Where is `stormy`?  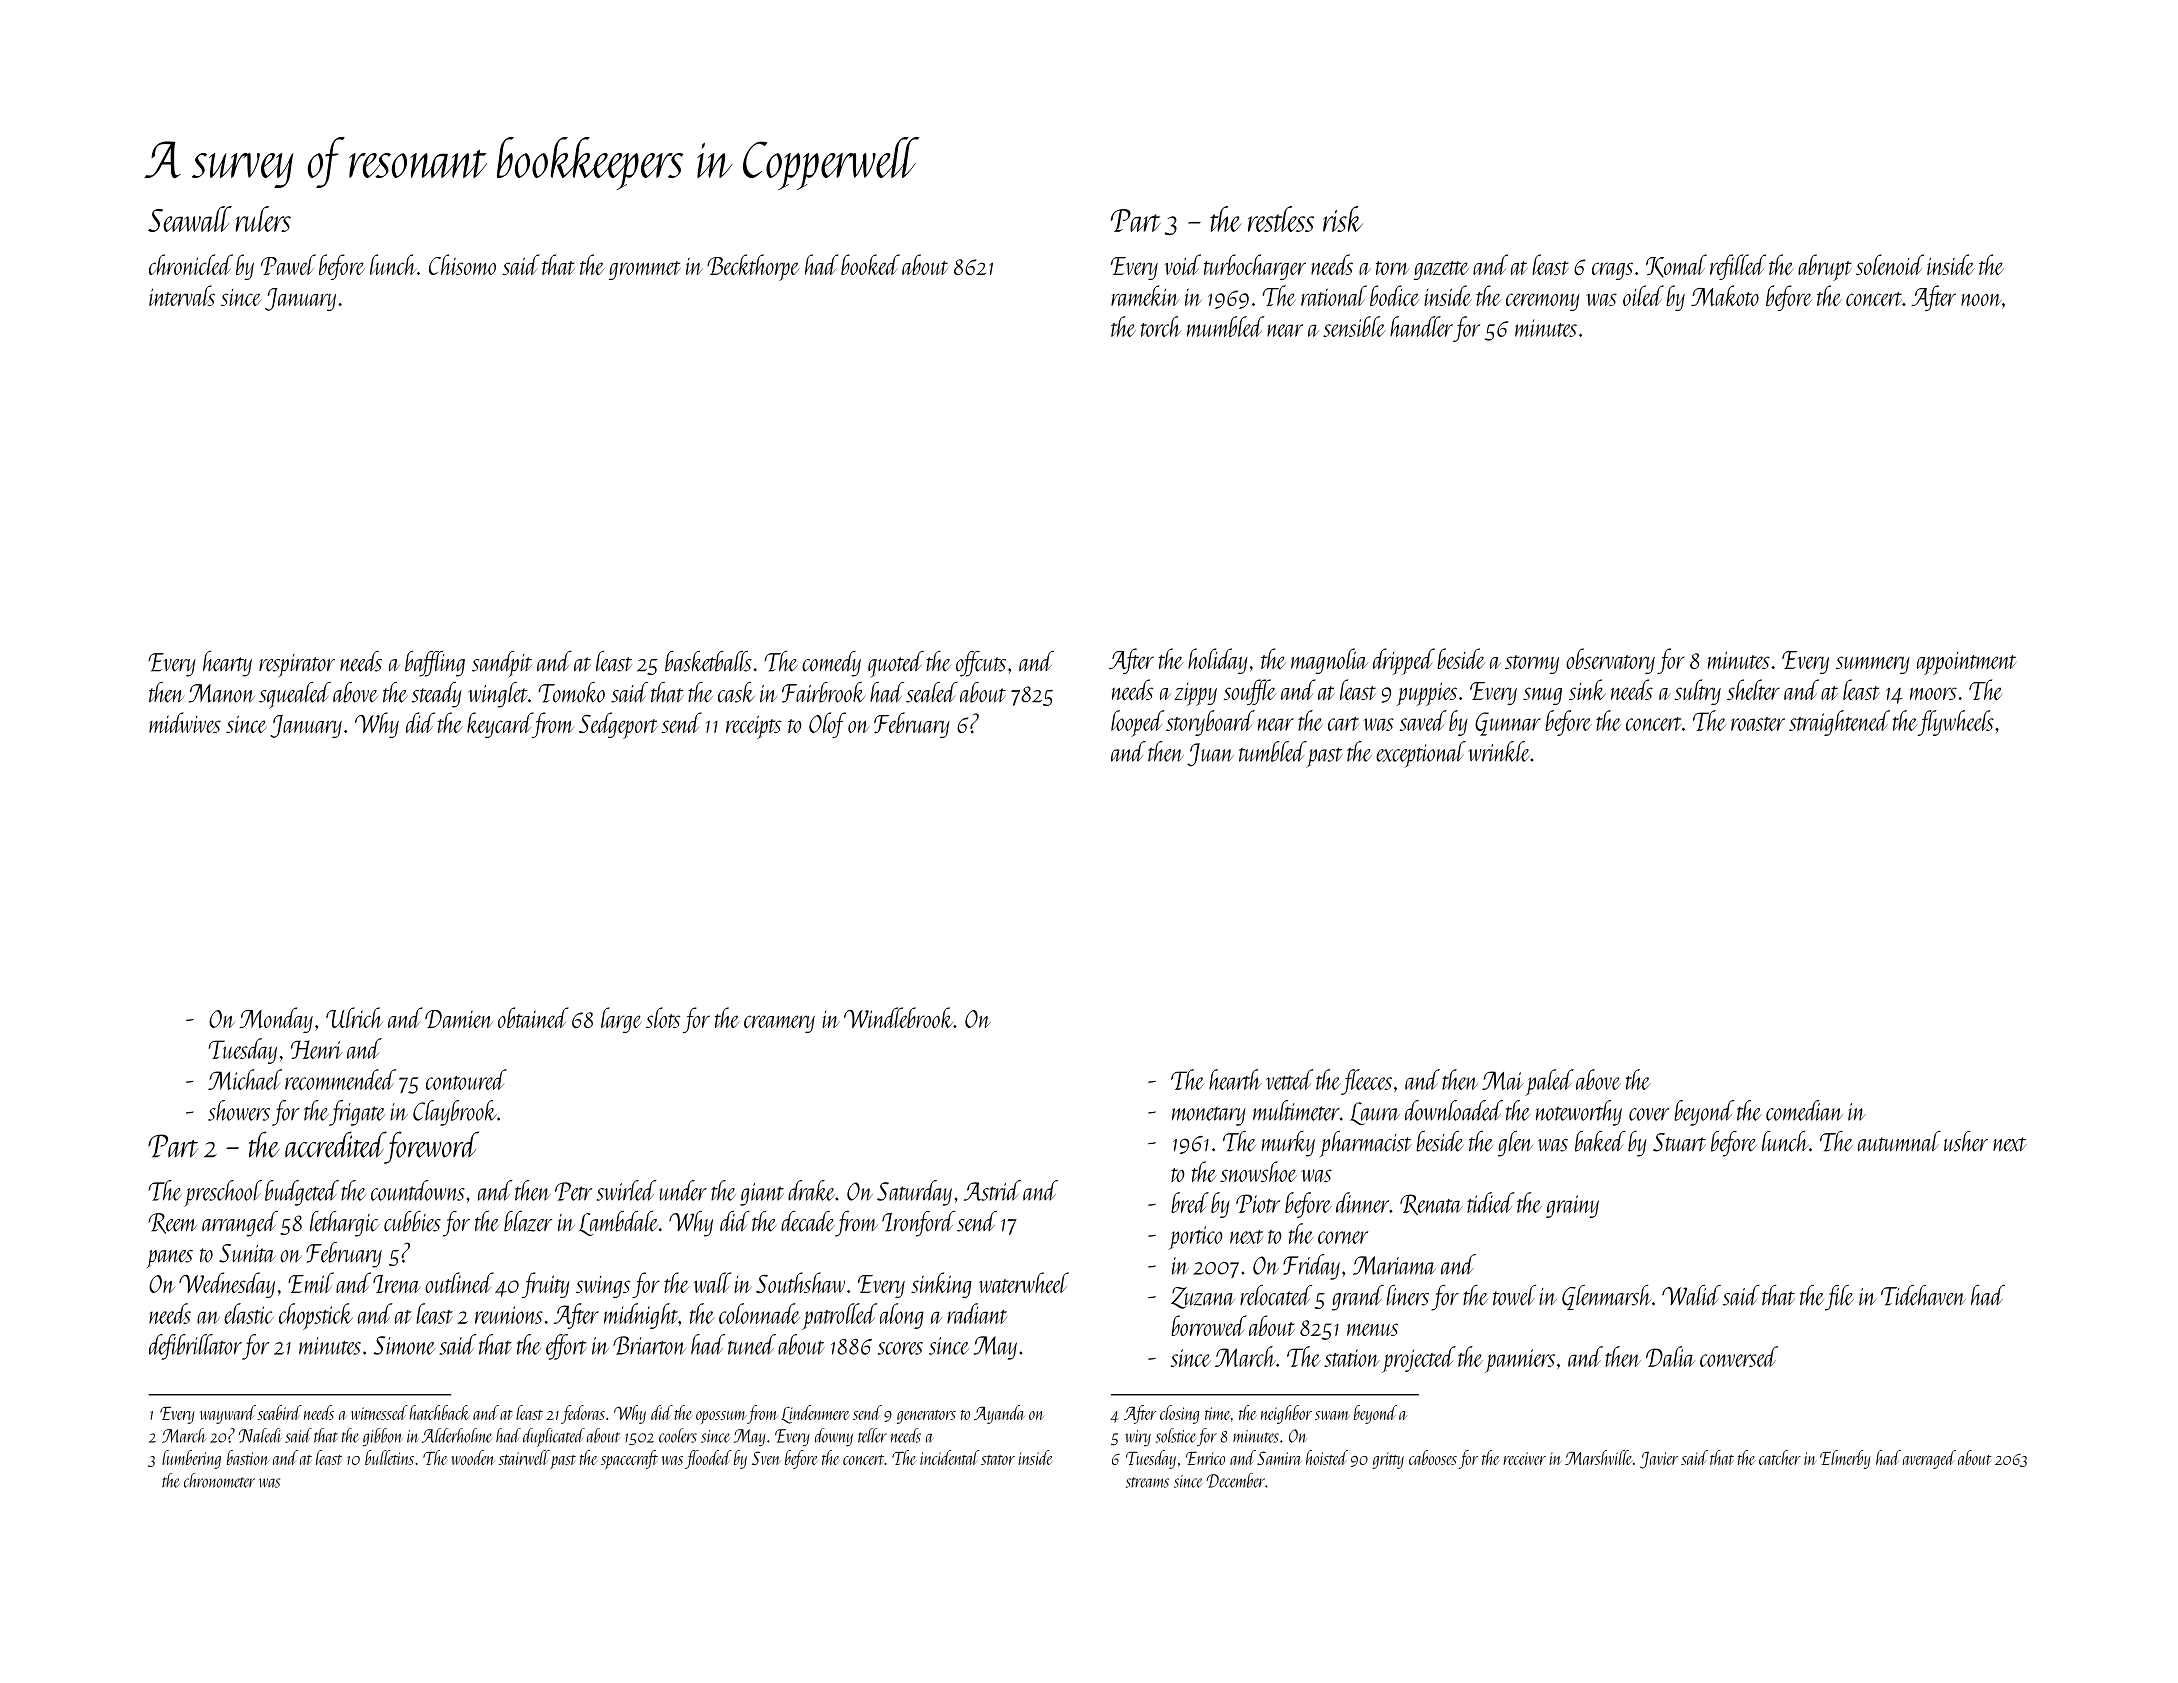 stormy is located at coordinates (1532, 664).
